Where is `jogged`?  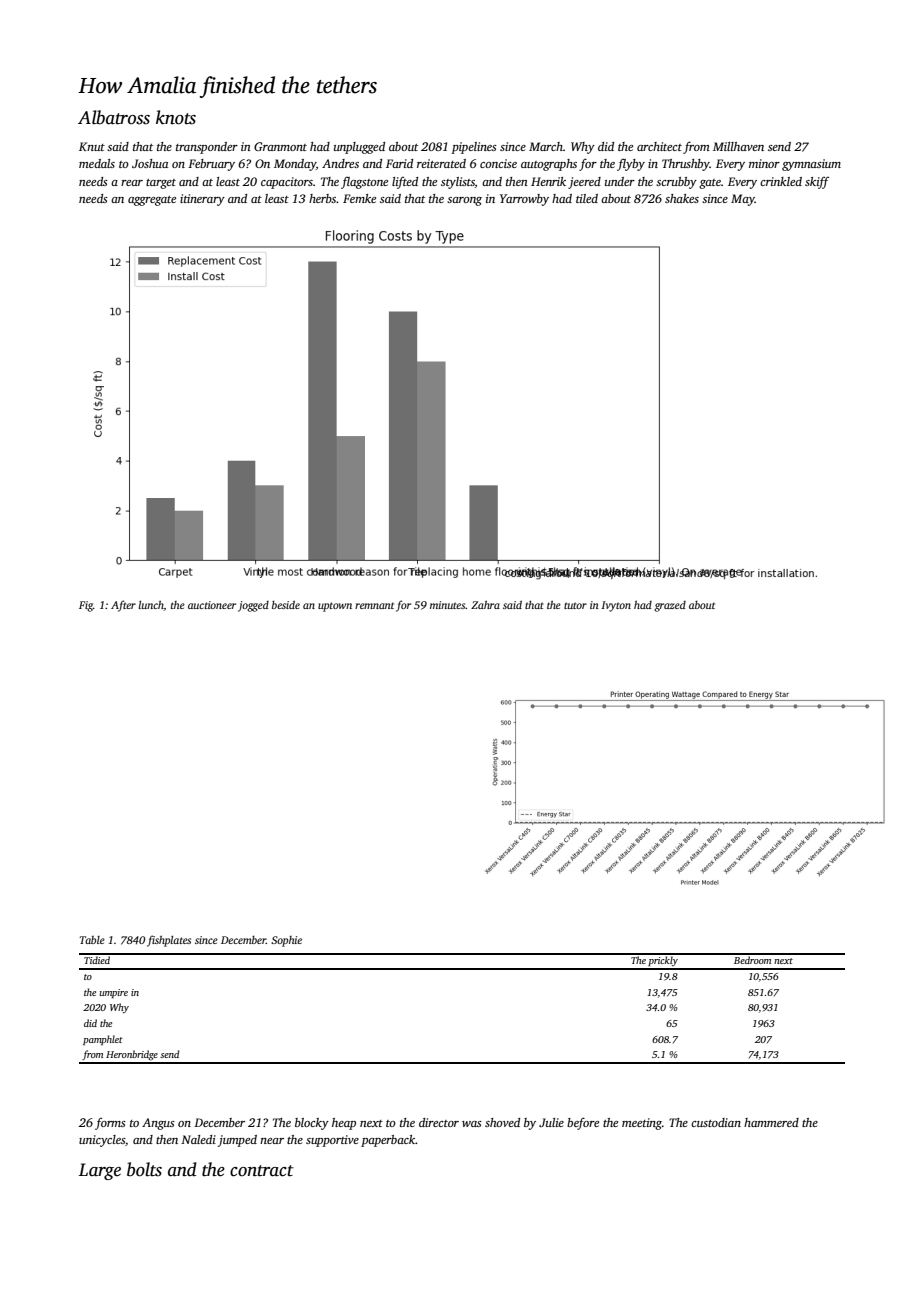
jogged is located at coordinates (253, 606).
